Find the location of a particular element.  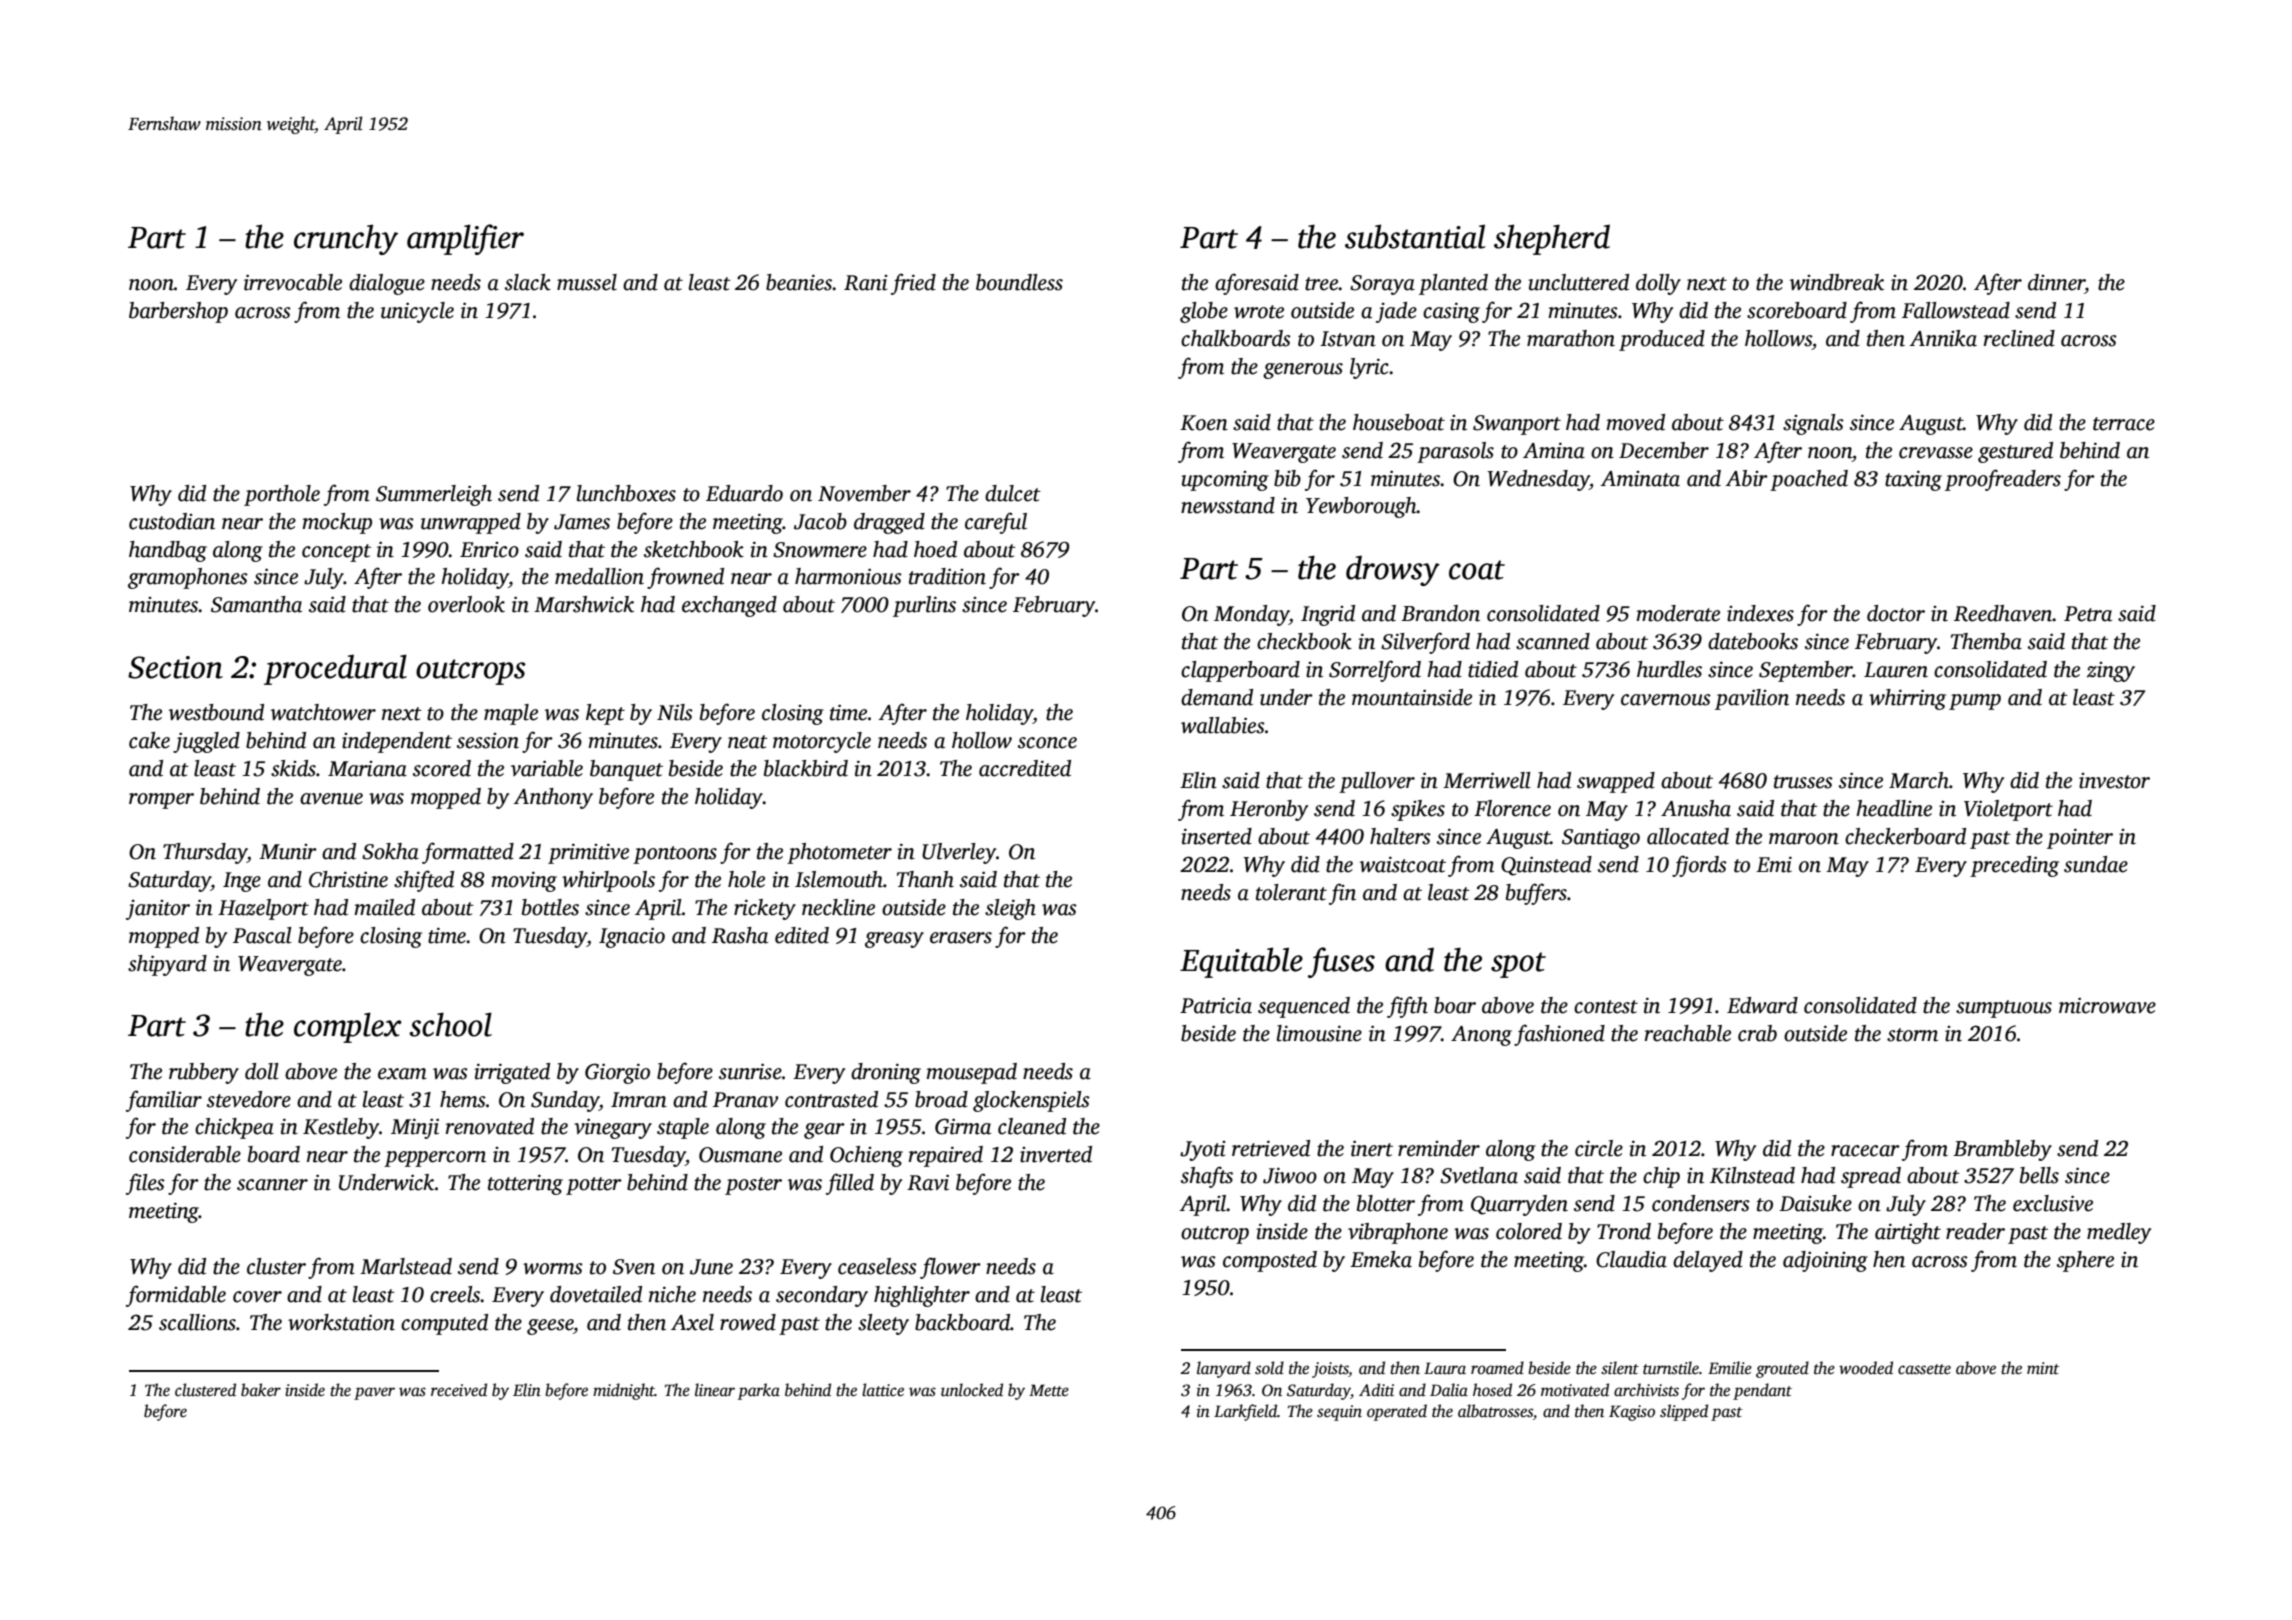

midnight is located at coordinates (624, 1391).
